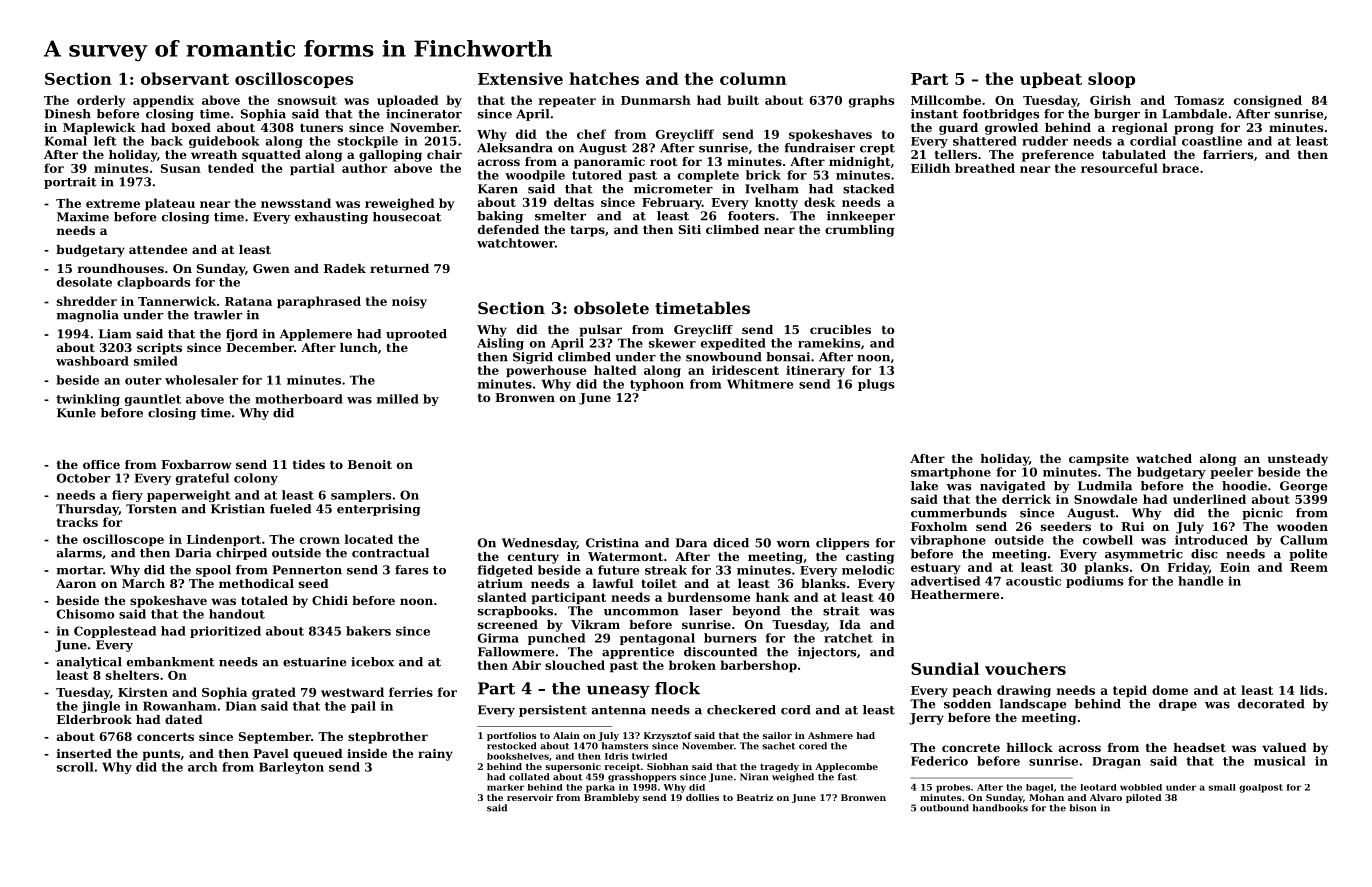 The height and width of the screenshot is (887, 1372). What do you see at coordinates (1200, 581) in the screenshot?
I see `handle` at bounding box center [1200, 581].
